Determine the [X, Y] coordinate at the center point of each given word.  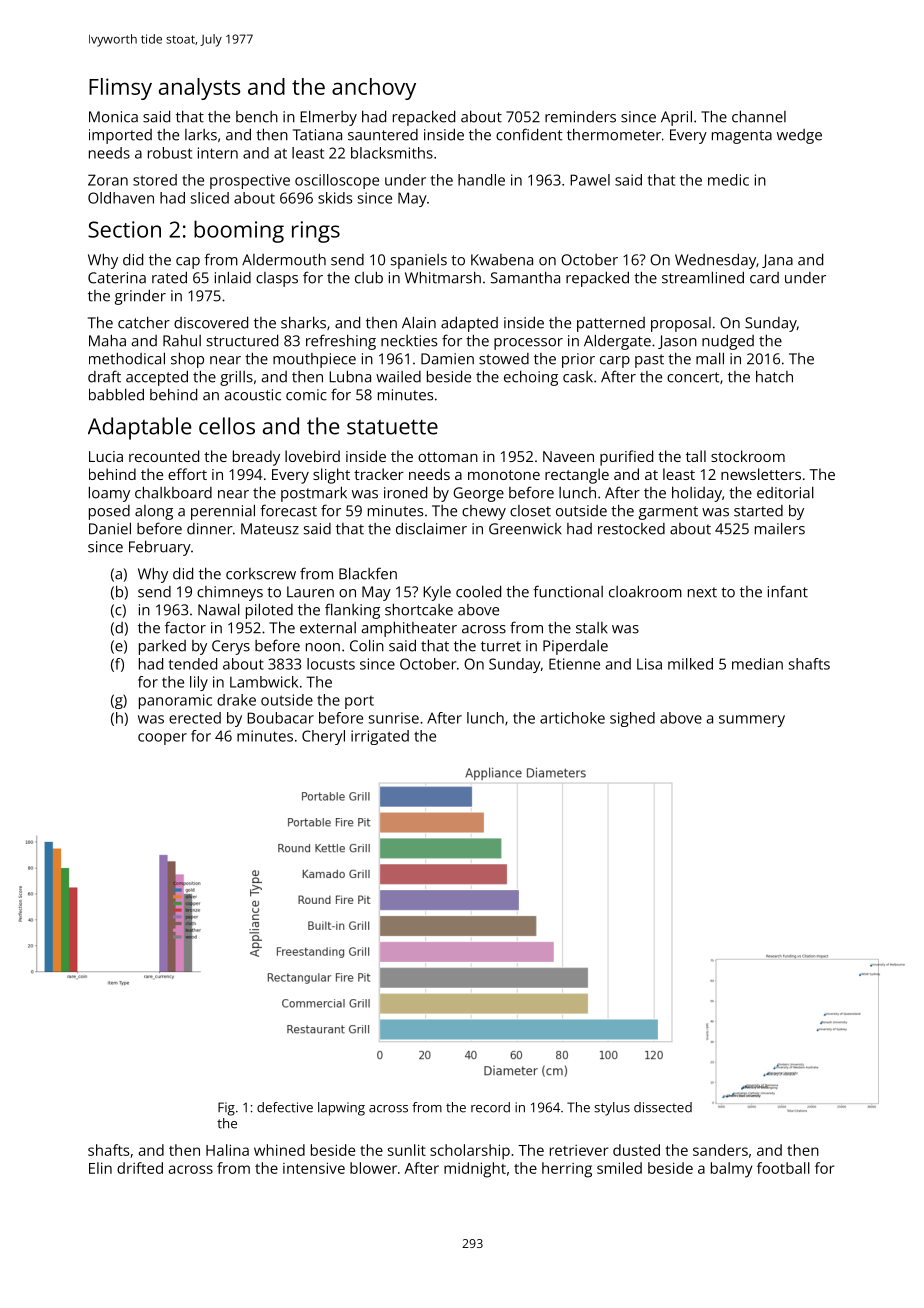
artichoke [572, 718]
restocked [631, 529]
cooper [162, 739]
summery [752, 721]
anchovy [374, 89]
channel [759, 116]
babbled [116, 394]
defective [285, 1107]
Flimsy [120, 89]
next [702, 592]
